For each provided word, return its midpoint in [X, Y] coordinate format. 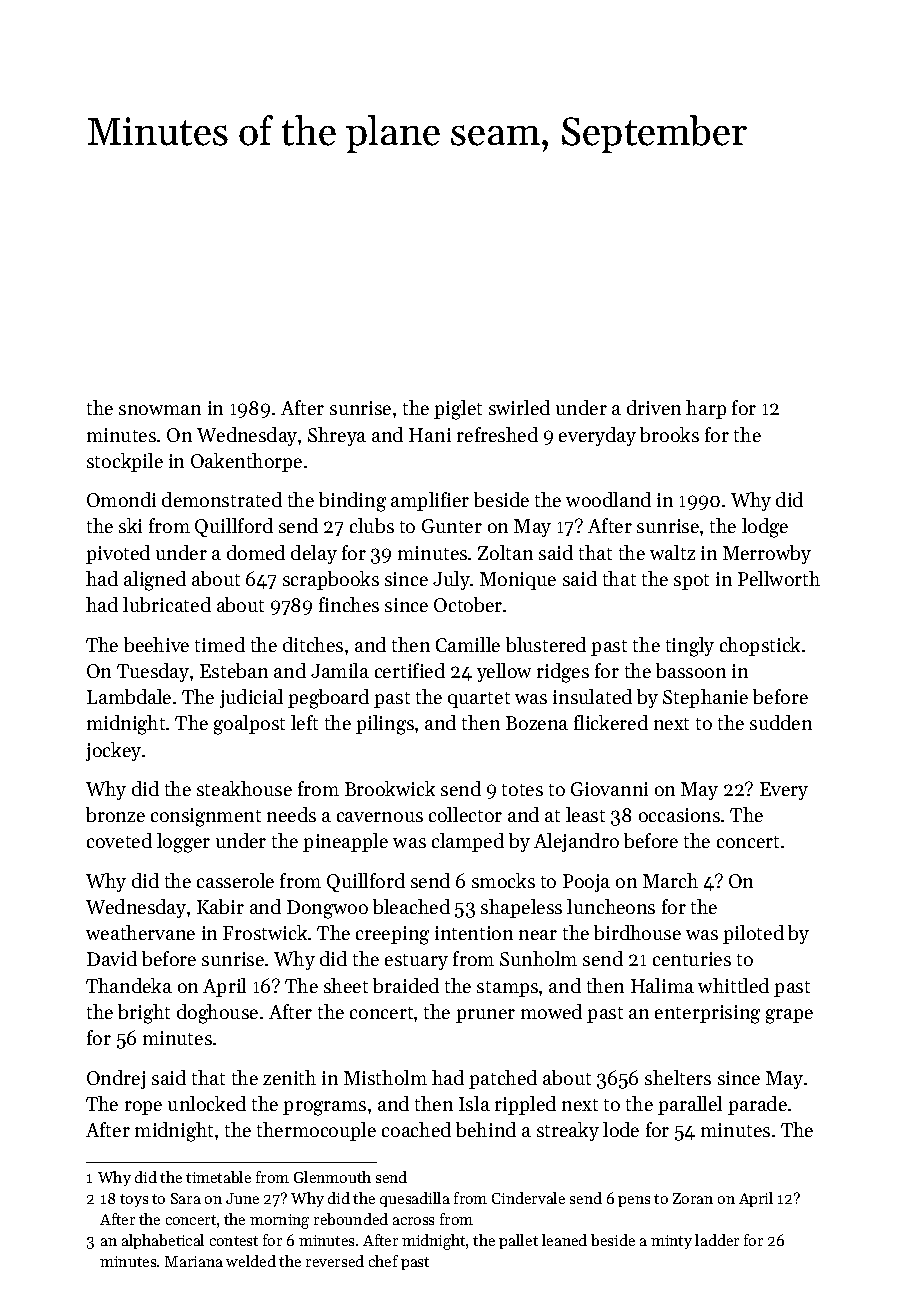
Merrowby [767, 554]
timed [220, 644]
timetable [218, 1177]
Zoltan [505, 552]
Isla [474, 1103]
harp [706, 409]
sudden [781, 722]
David [112, 958]
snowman [160, 410]
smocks [503, 880]
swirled [519, 407]
